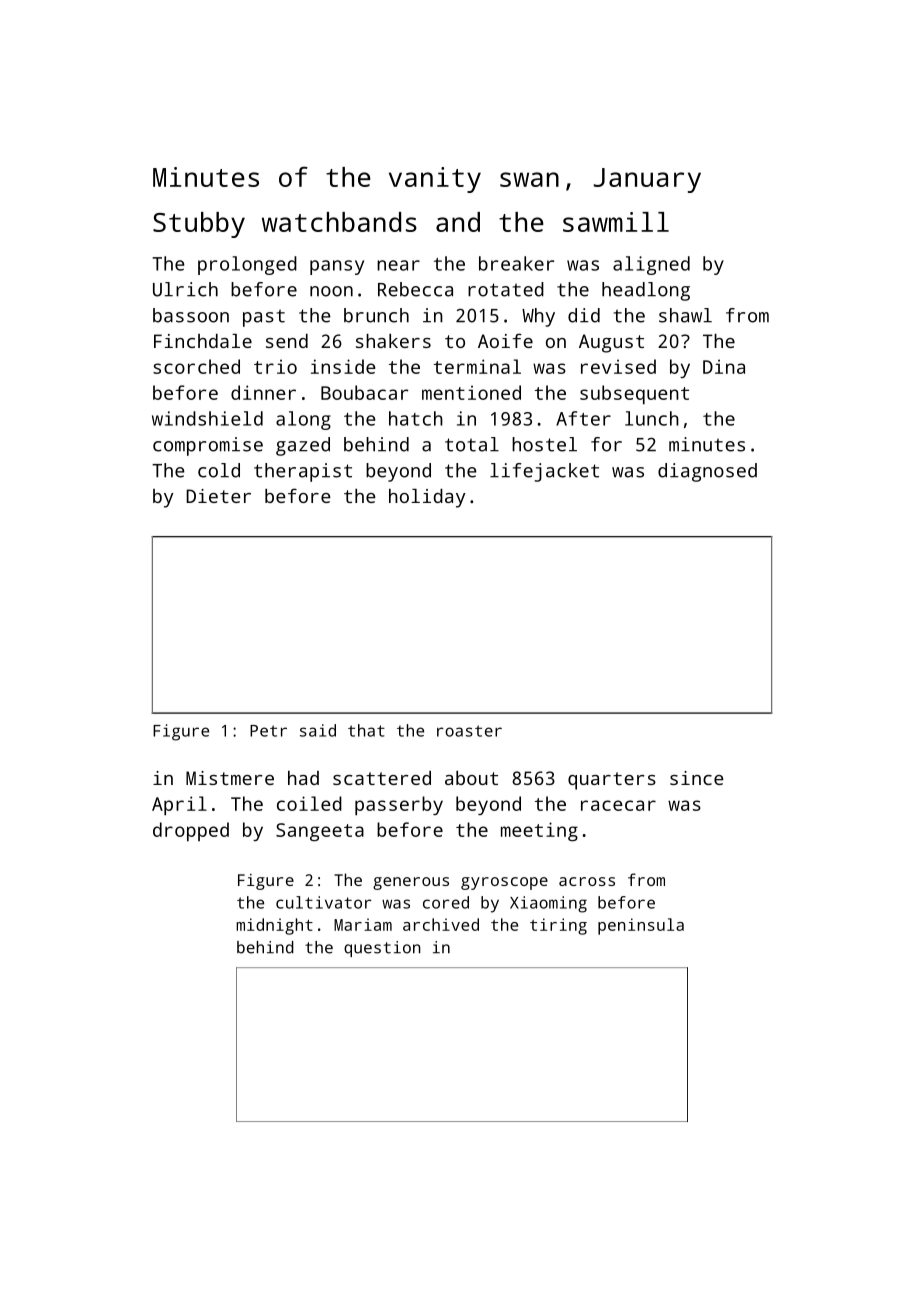 The image size is (924, 1311). What do you see at coordinates (274, 926) in the screenshot?
I see `midnight` at bounding box center [274, 926].
